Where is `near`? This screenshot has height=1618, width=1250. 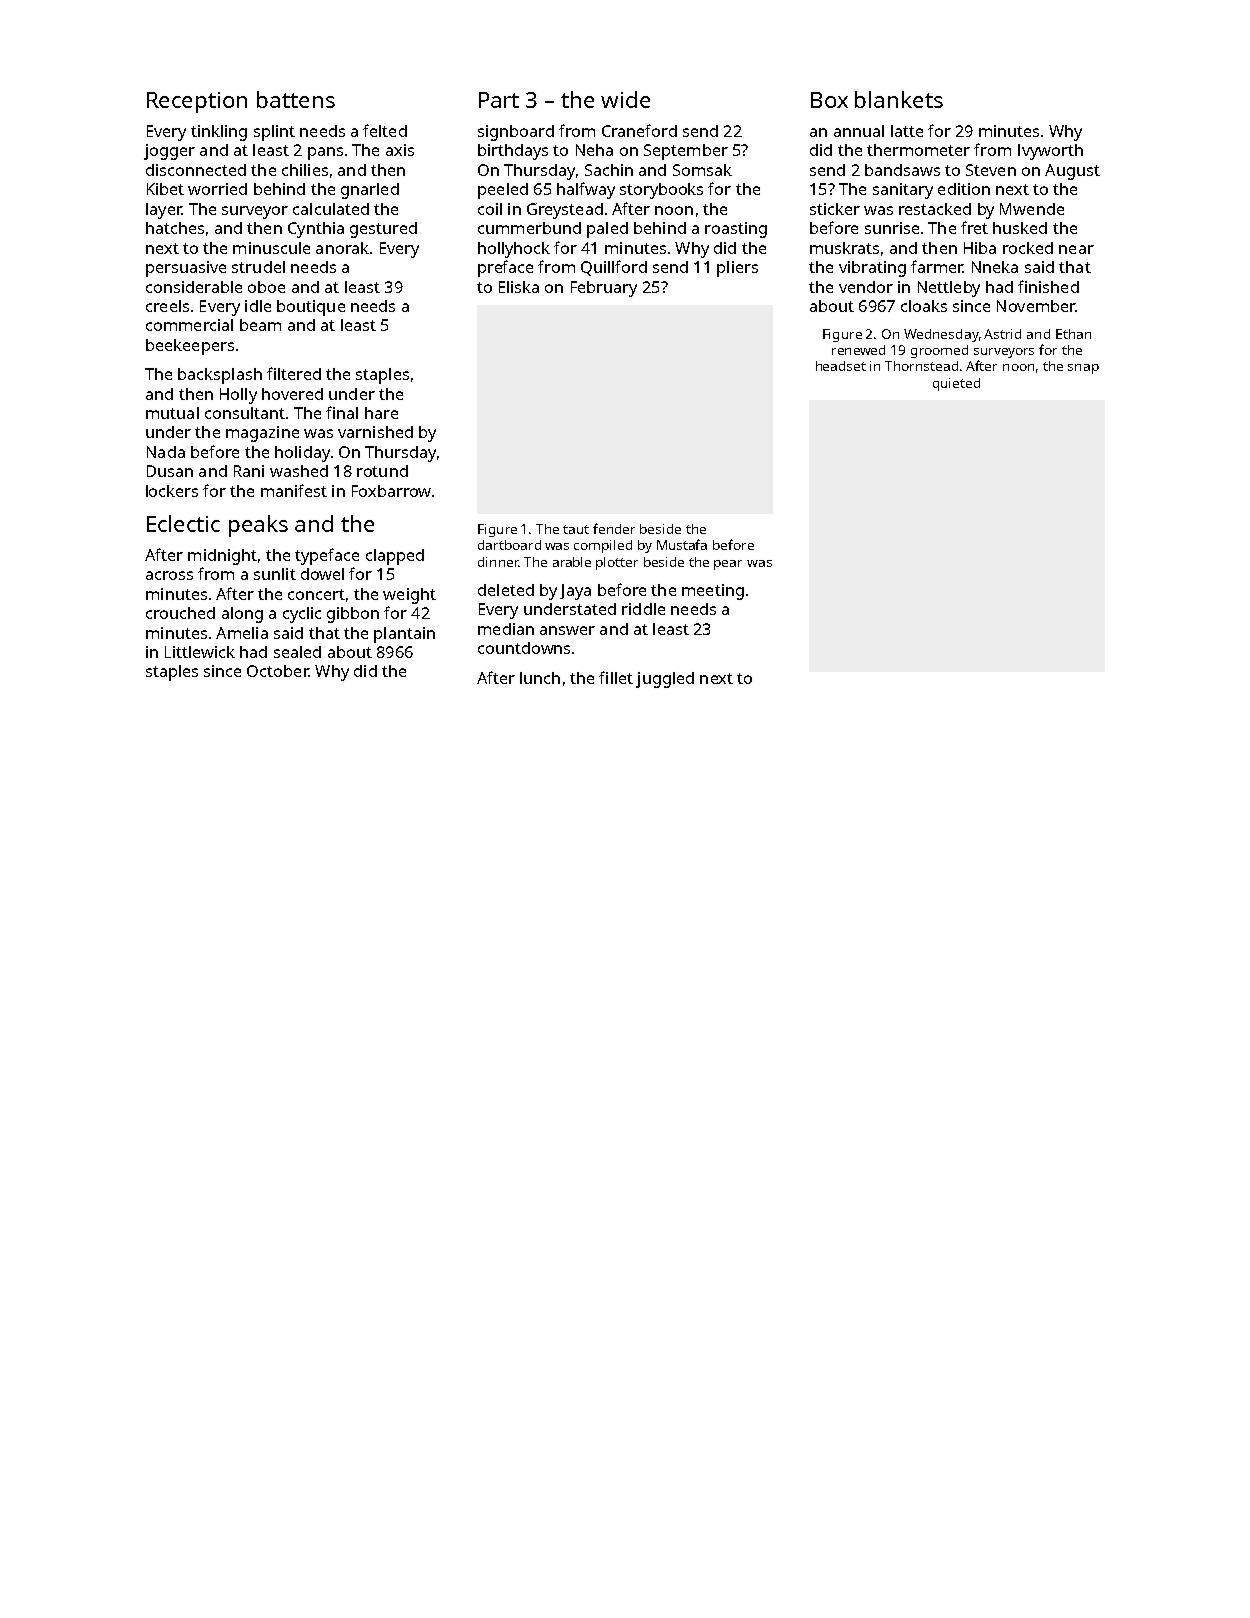 near is located at coordinates (1076, 249).
